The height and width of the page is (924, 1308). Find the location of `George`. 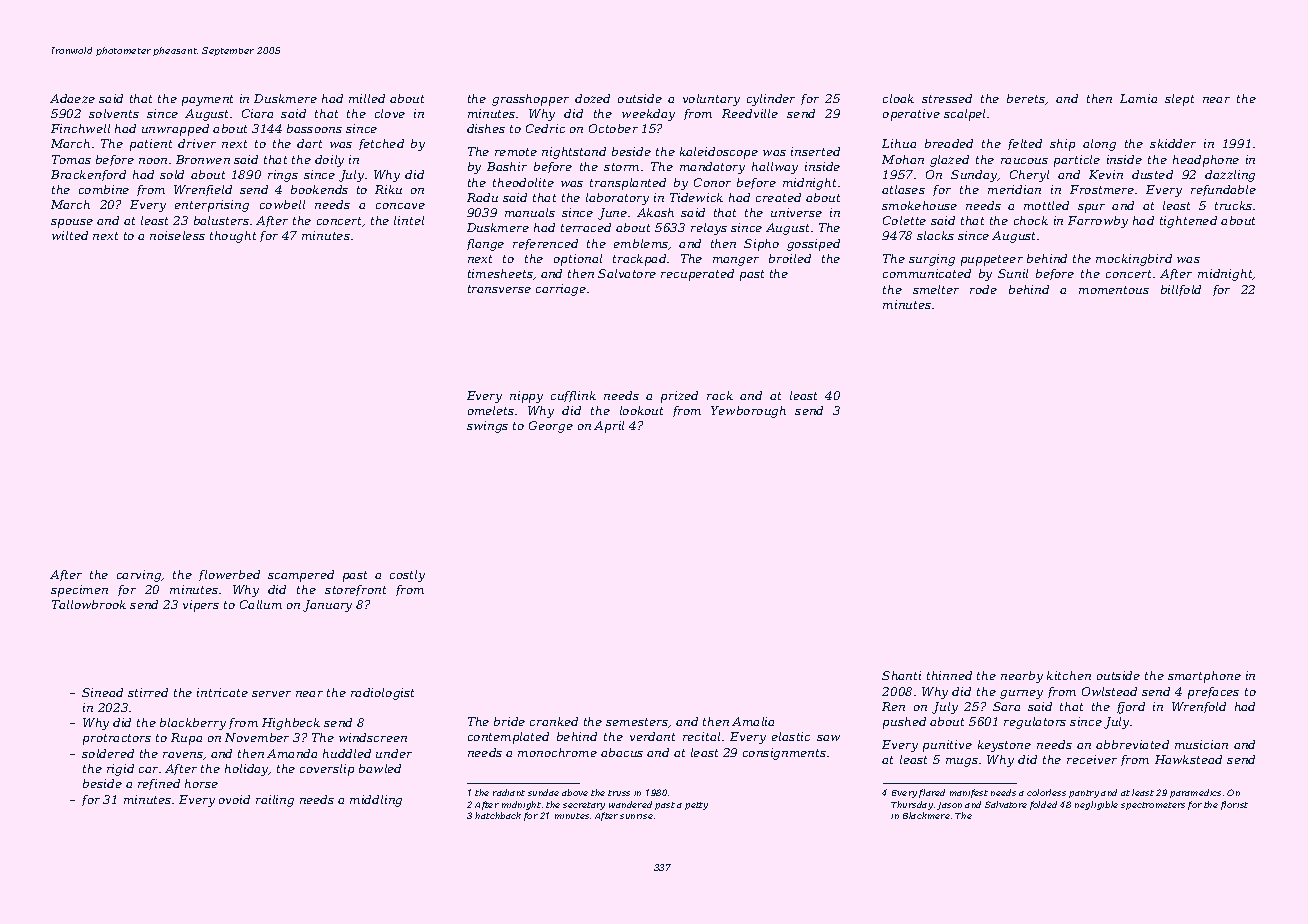

George is located at coordinates (551, 427).
